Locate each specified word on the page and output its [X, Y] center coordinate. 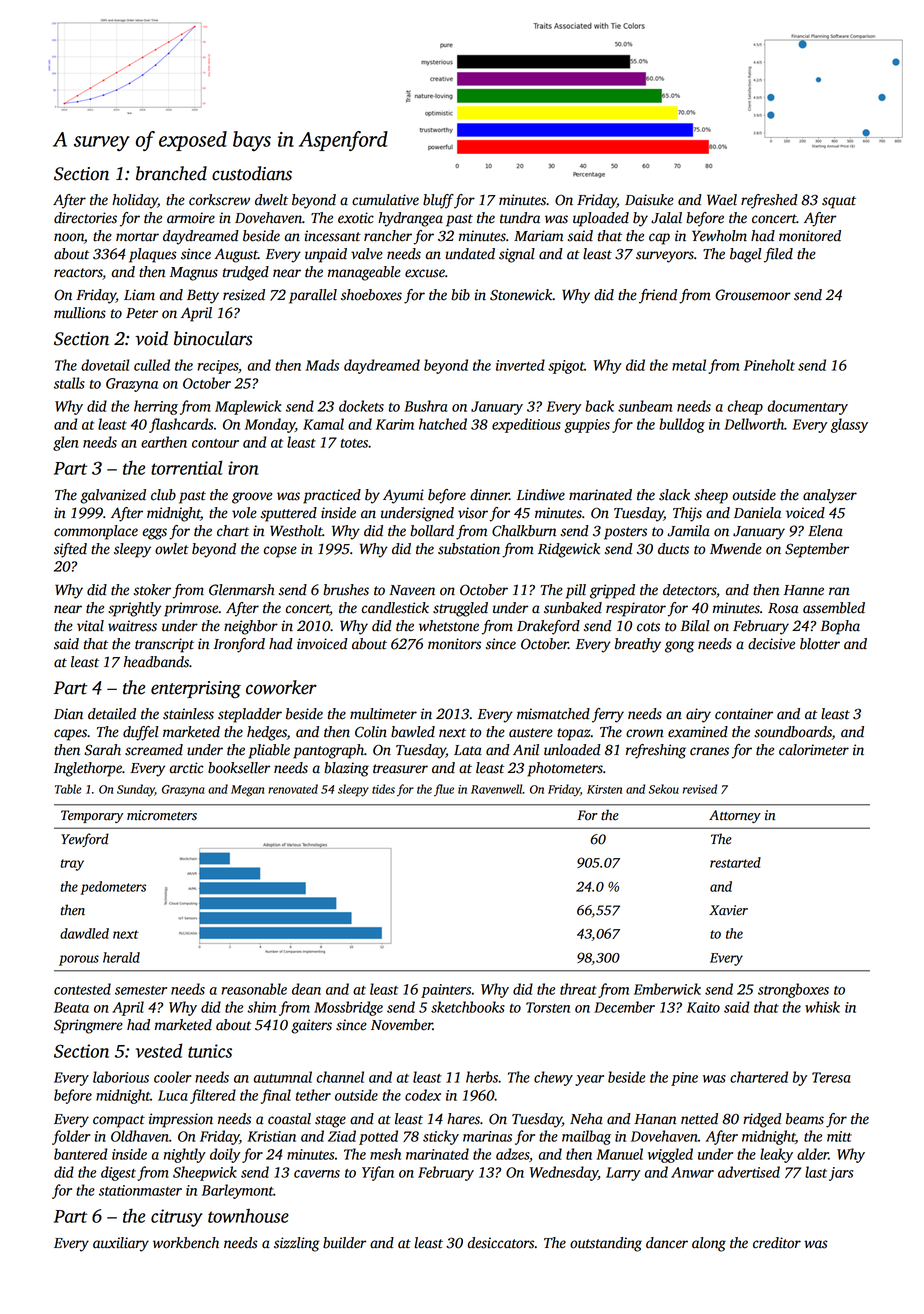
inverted [520, 365]
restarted [735, 862]
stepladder [250, 715]
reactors [78, 273]
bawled [413, 732]
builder [344, 1243]
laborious [121, 1077]
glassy [849, 425]
